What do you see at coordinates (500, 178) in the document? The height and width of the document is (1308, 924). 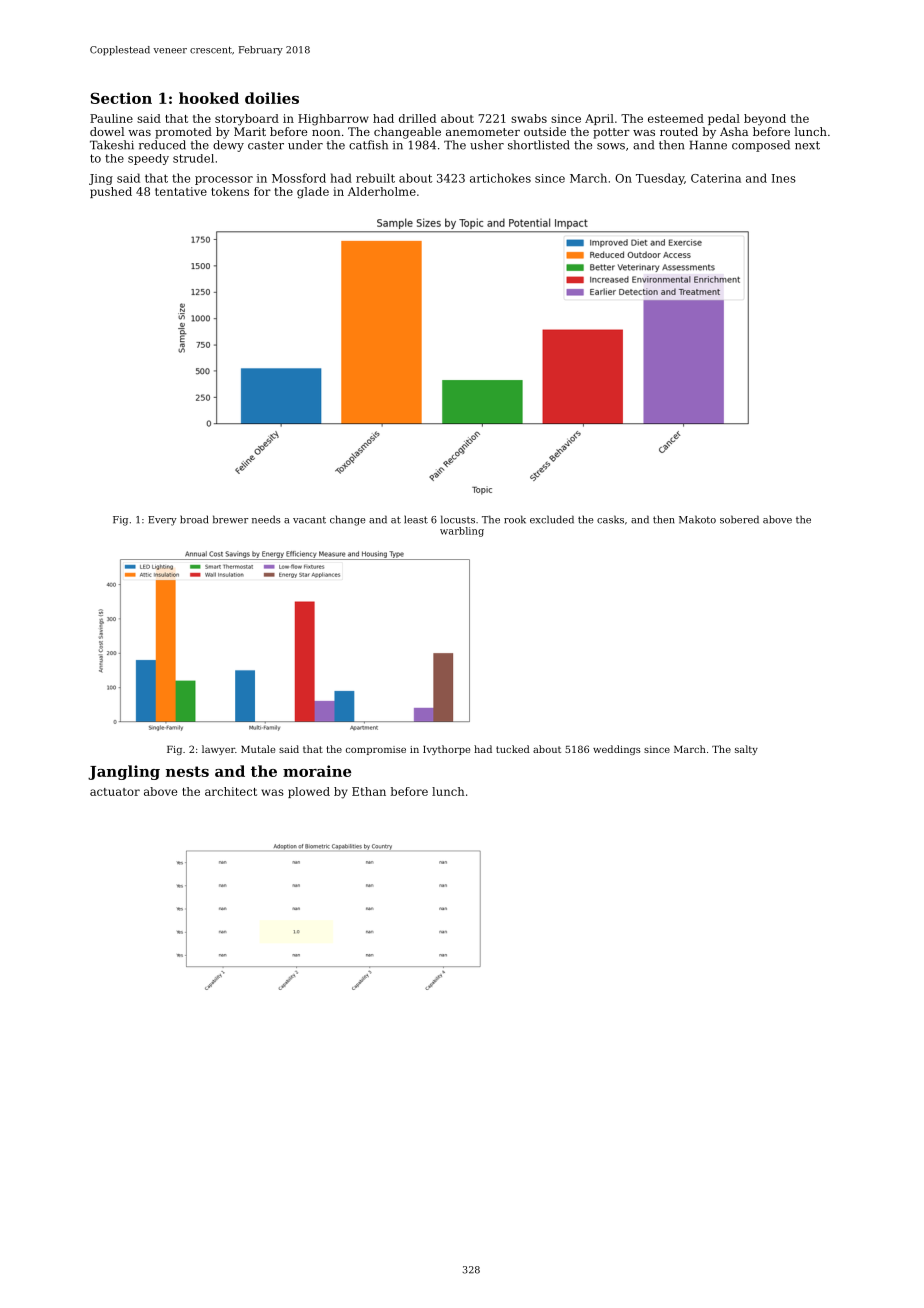 I see `artichokes` at bounding box center [500, 178].
